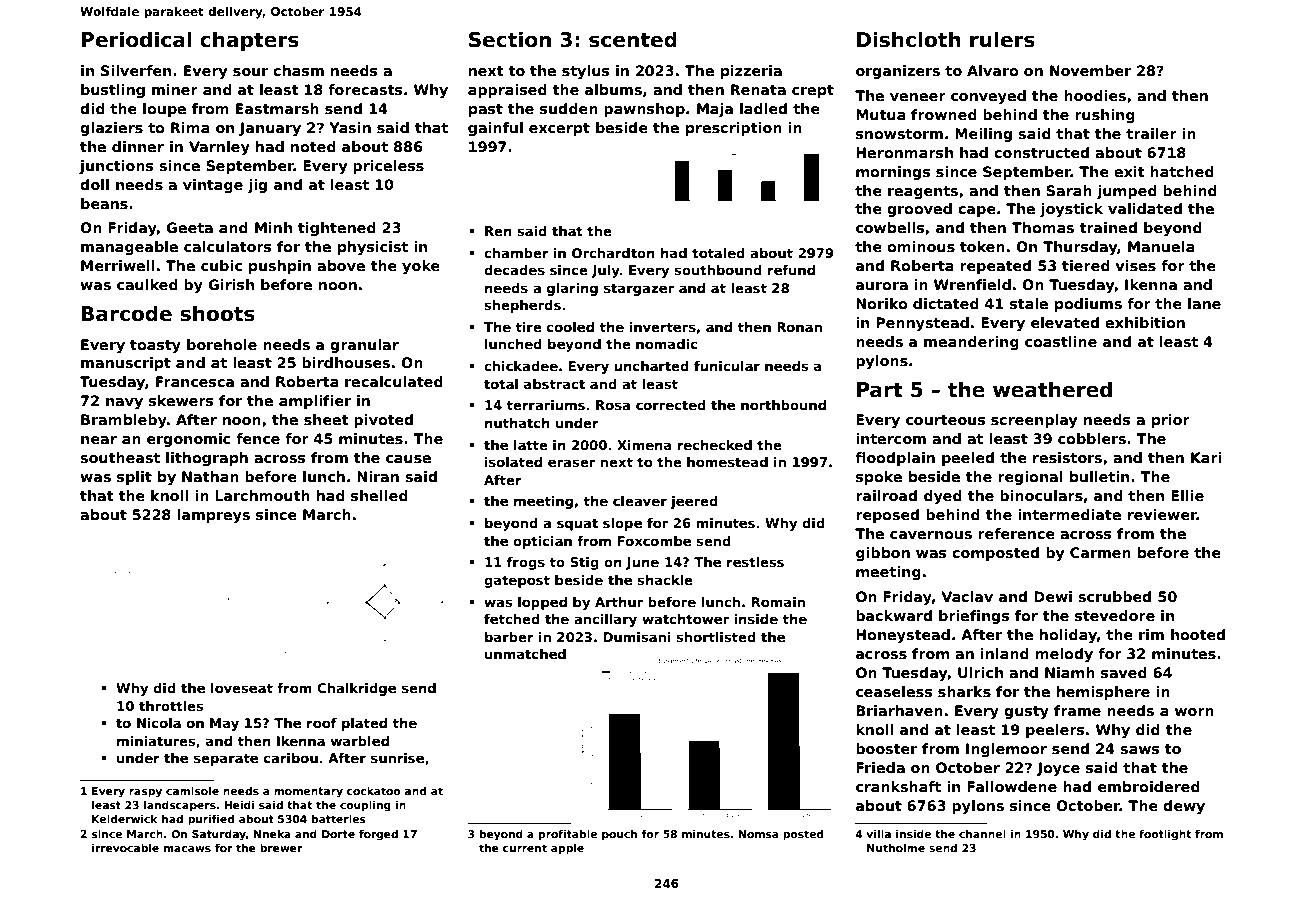 Image resolution: width=1308 pixels, height=924 pixels. What do you see at coordinates (526, 563) in the screenshot?
I see `frogs` at bounding box center [526, 563].
